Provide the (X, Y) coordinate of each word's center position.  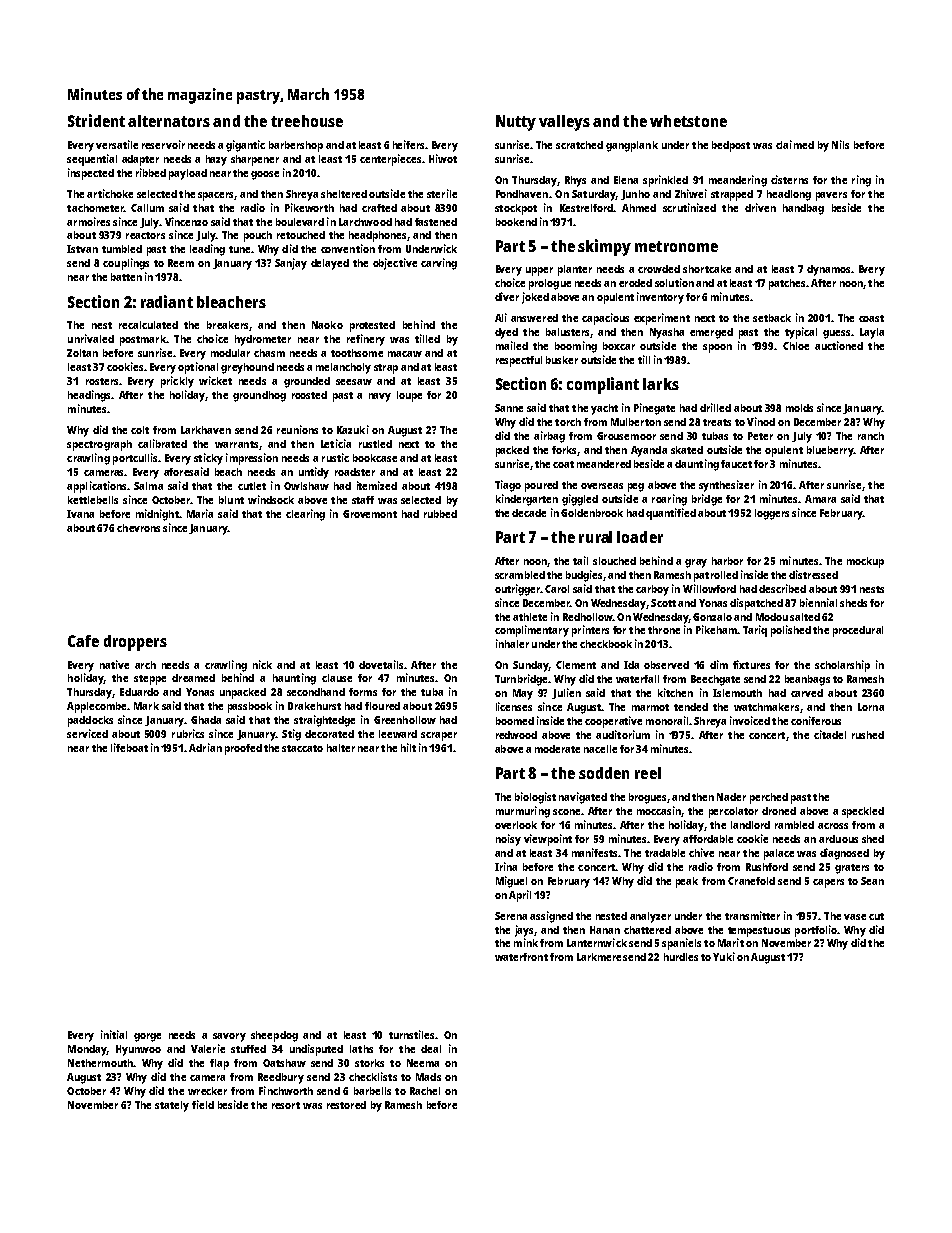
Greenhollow (405, 720)
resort (286, 1105)
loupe (409, 396)
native (114, 664)
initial (114, 1034)
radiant (167, 301)
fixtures (751, 664)
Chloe (796, 346)
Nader (731, 797)
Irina (506, 866)
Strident (96, 120)
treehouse (307, 121)
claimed (795, 144)
